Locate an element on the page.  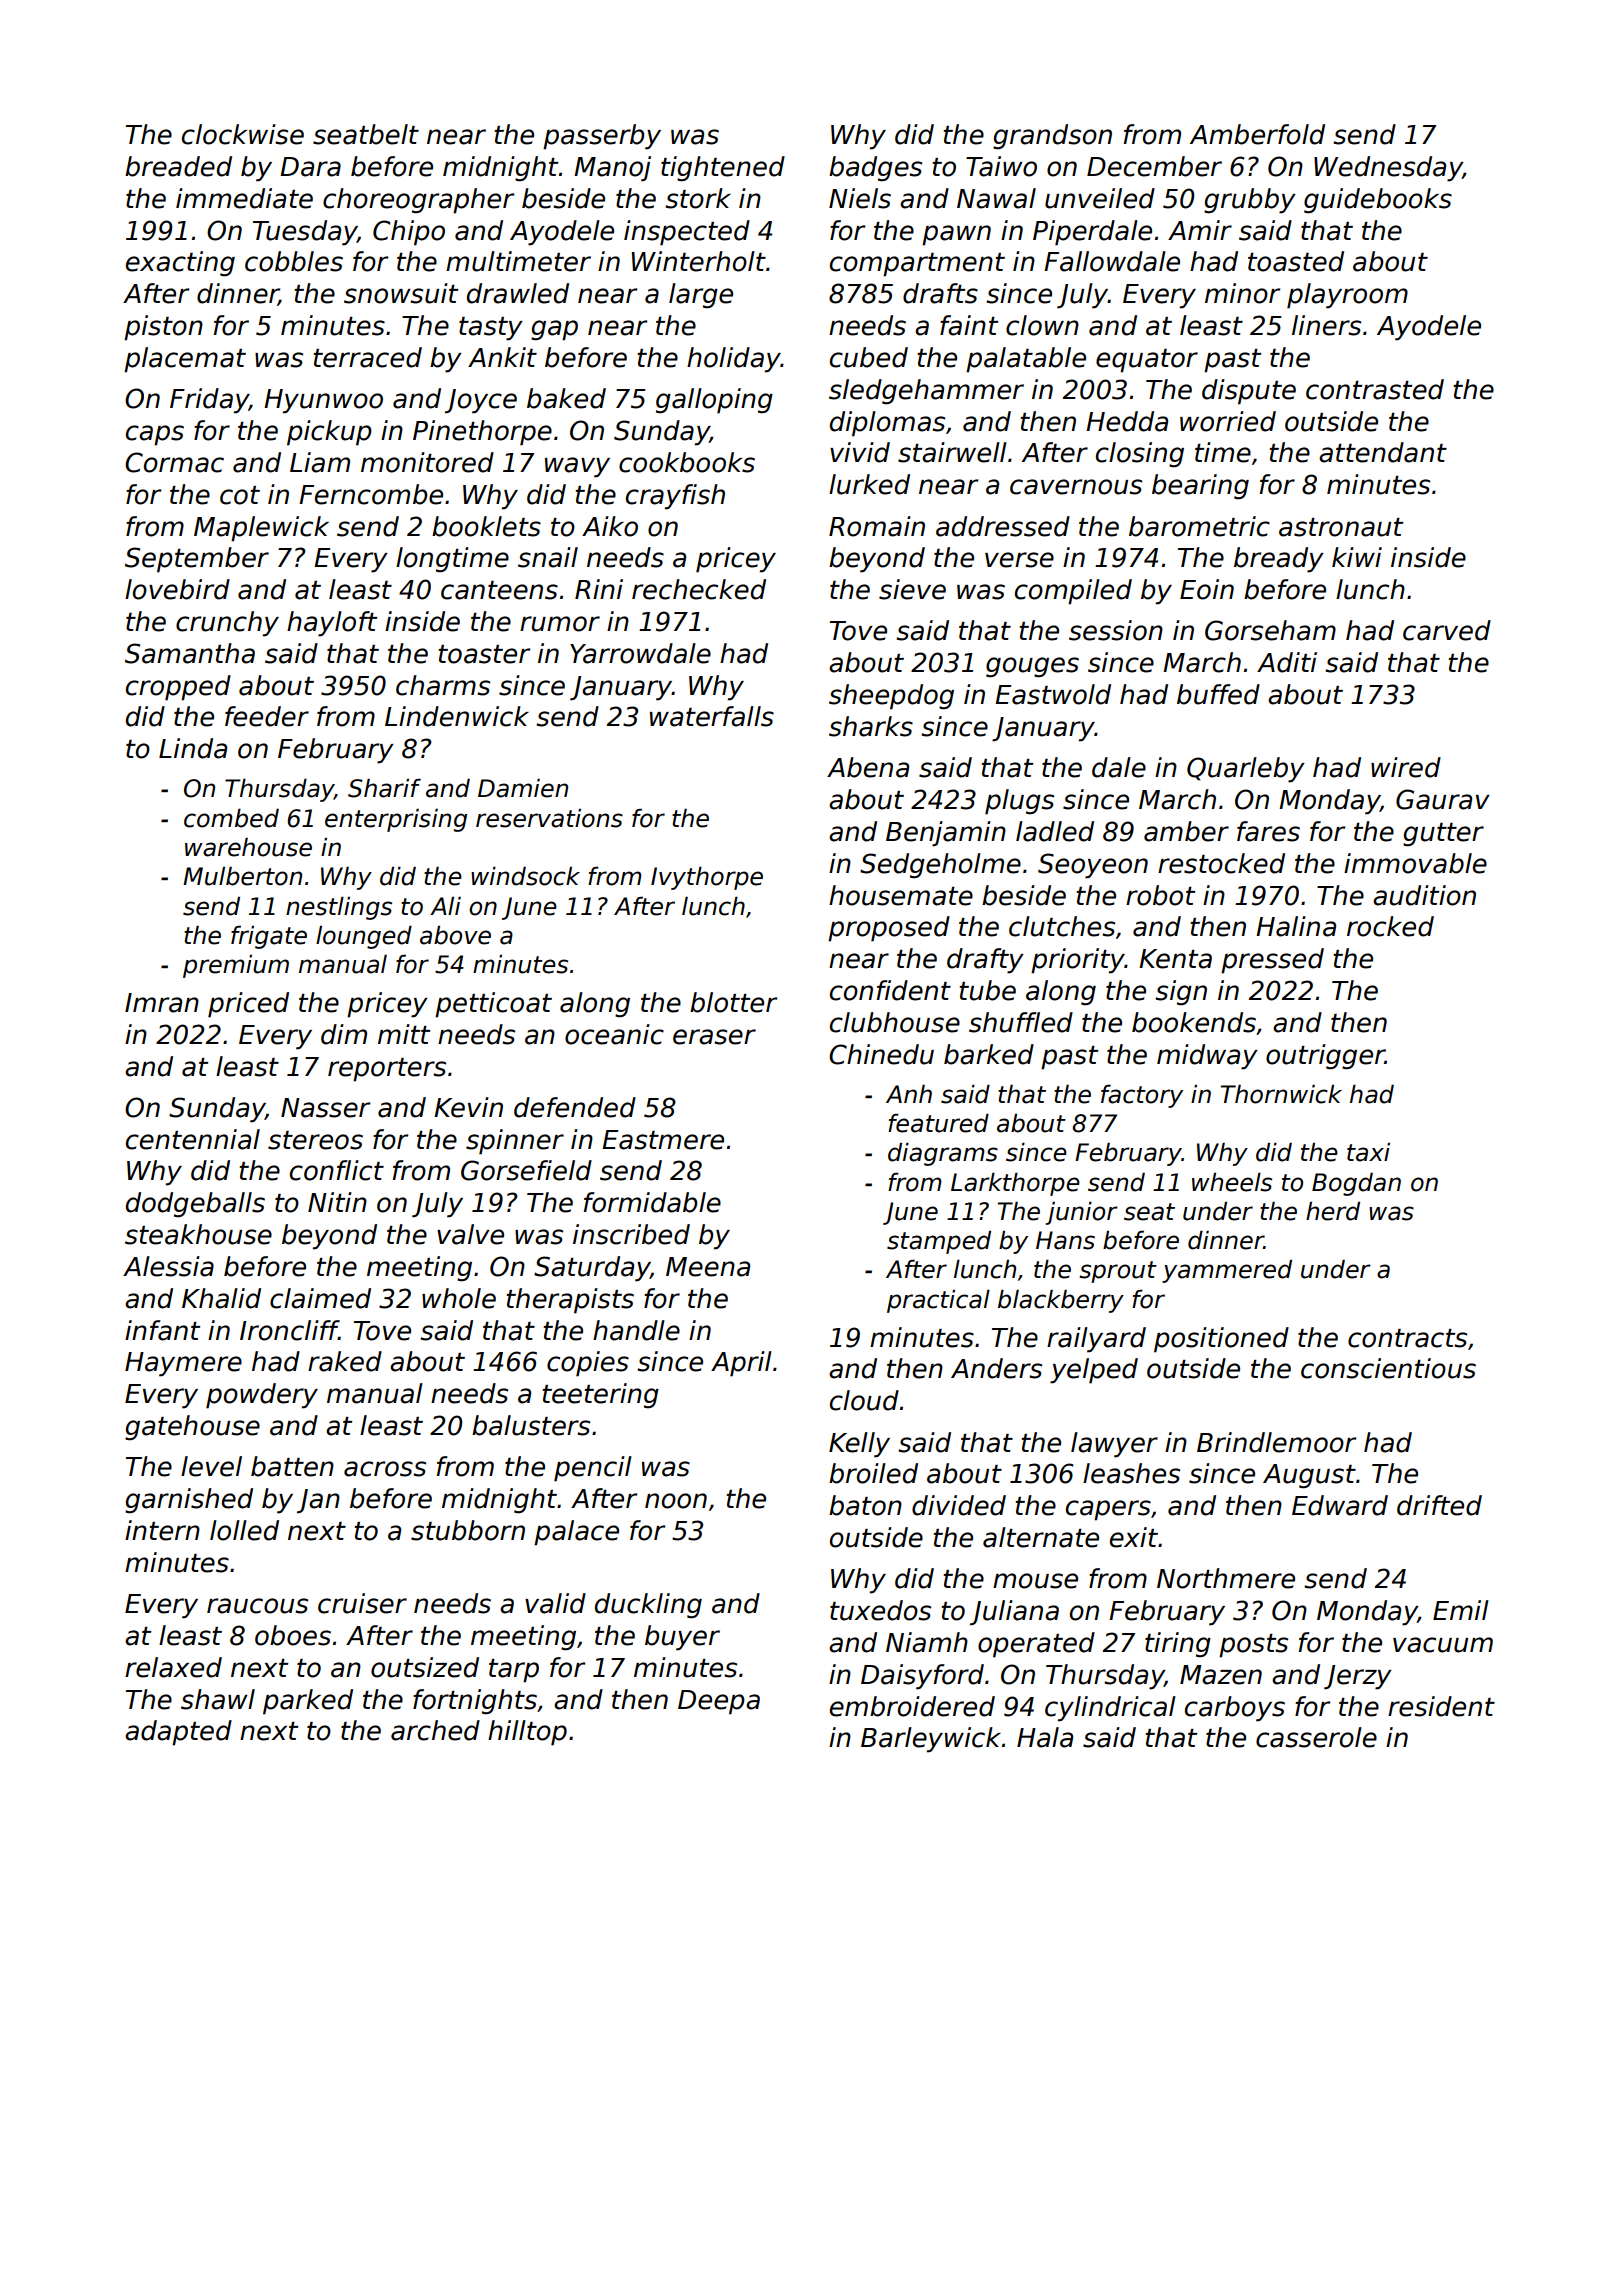
premium is located at coordinates (236, 966).
